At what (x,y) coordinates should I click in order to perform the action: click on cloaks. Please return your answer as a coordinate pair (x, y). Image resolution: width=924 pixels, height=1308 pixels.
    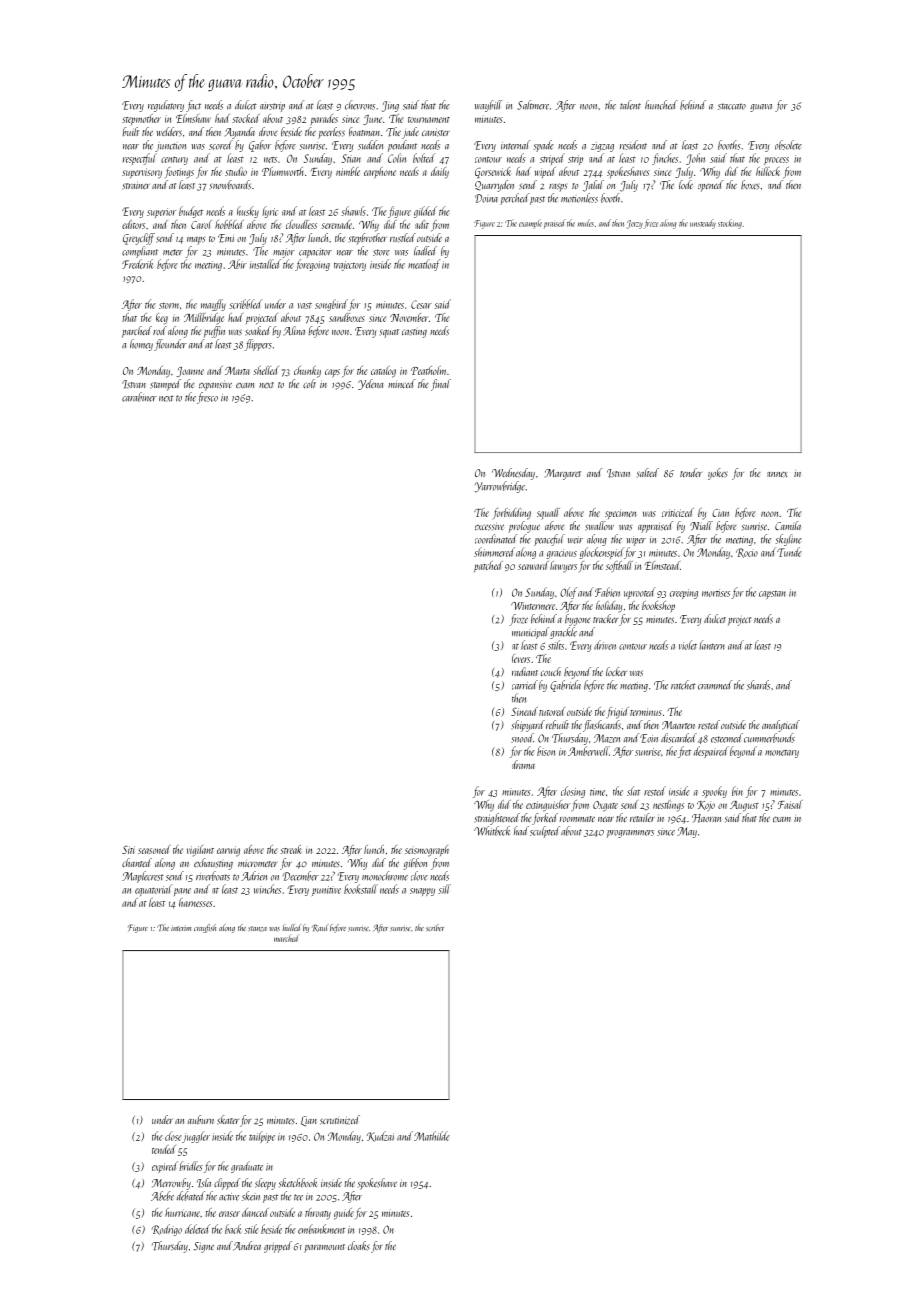
    Looking at the image, I should click on (359, 1246).
